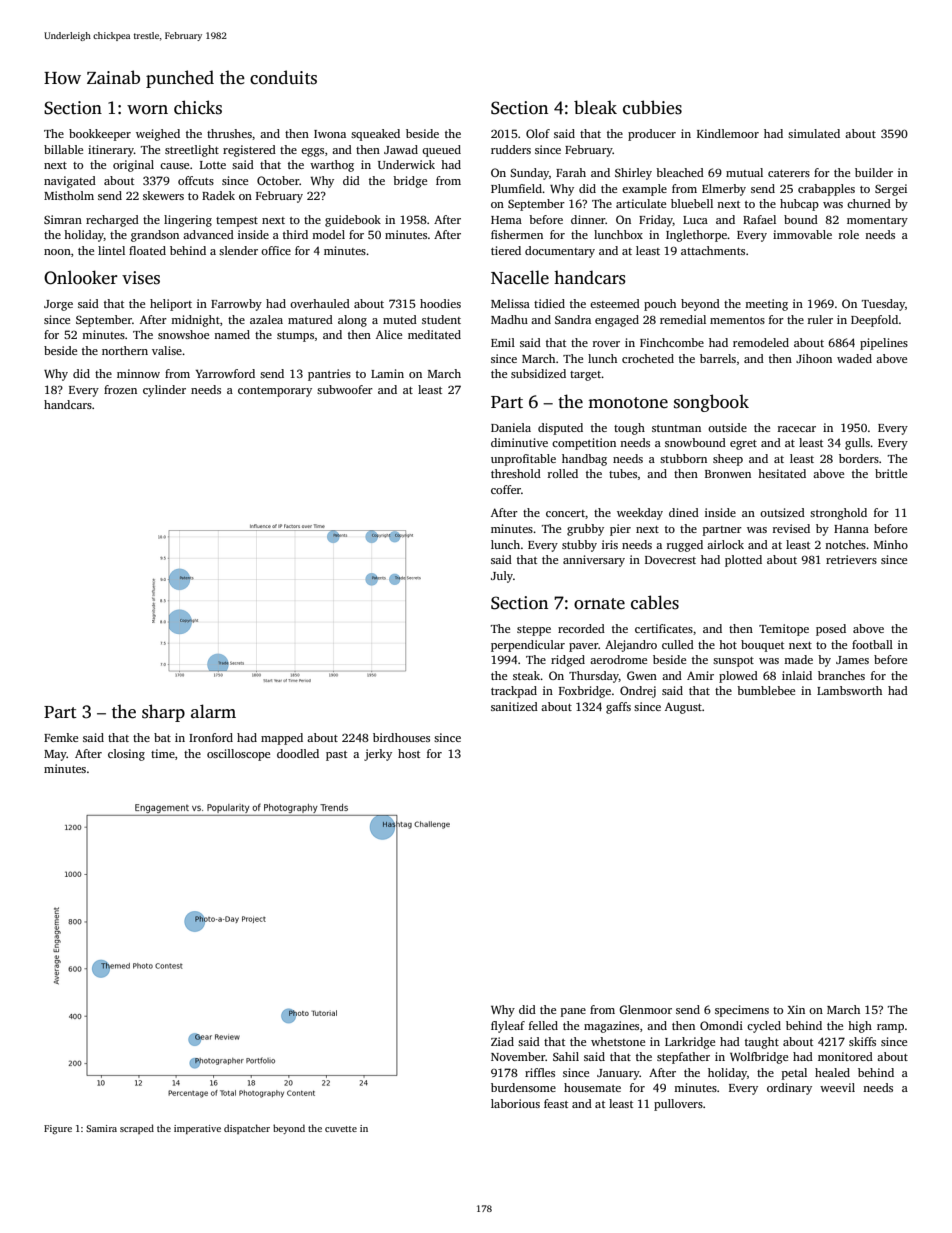  What do you see at coordinates (295, 234) in the screenshot?
I see `third` at bounding box center [295, 234].
